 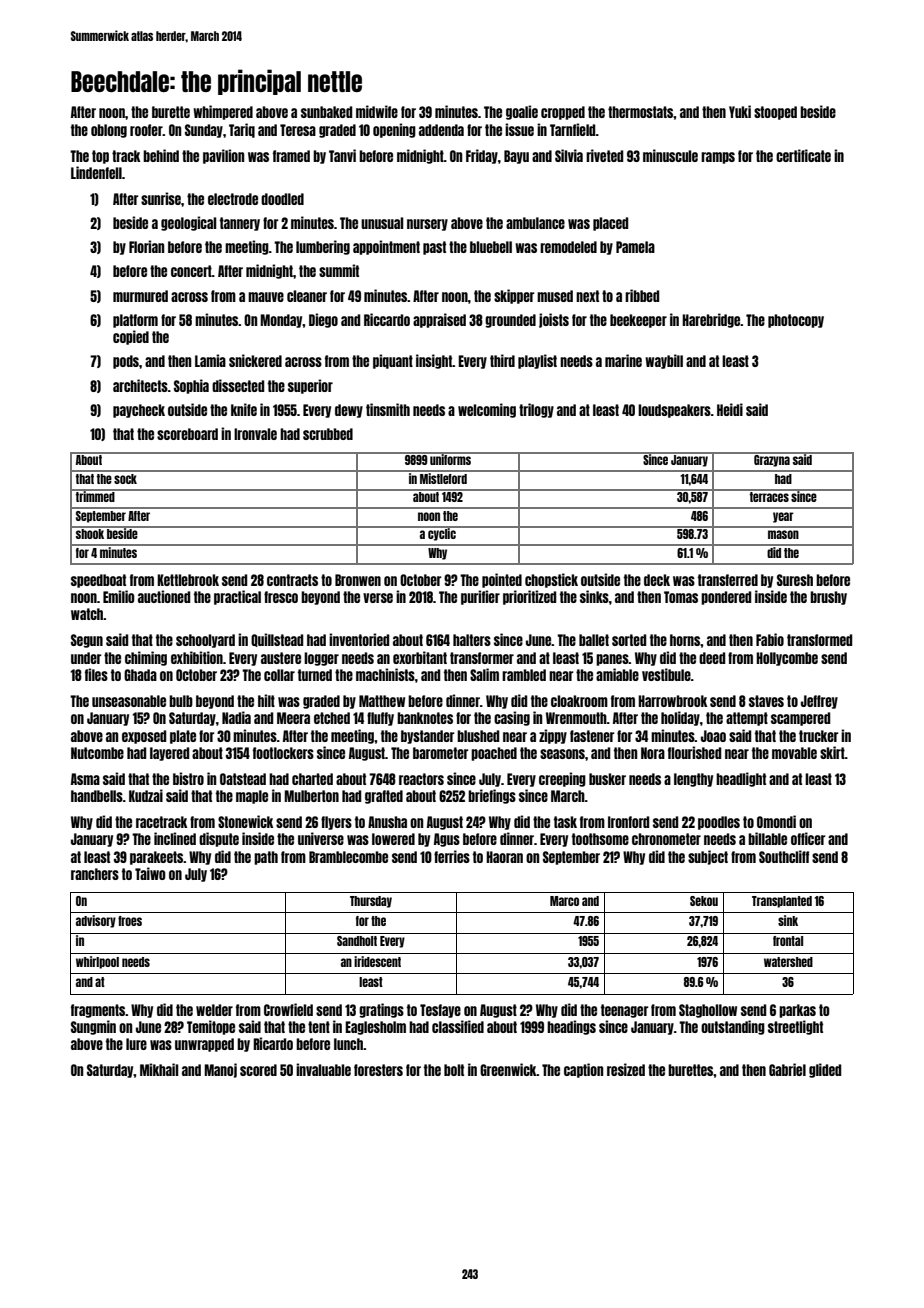 I want to click on inventoried, so click(x=359, y=639).
